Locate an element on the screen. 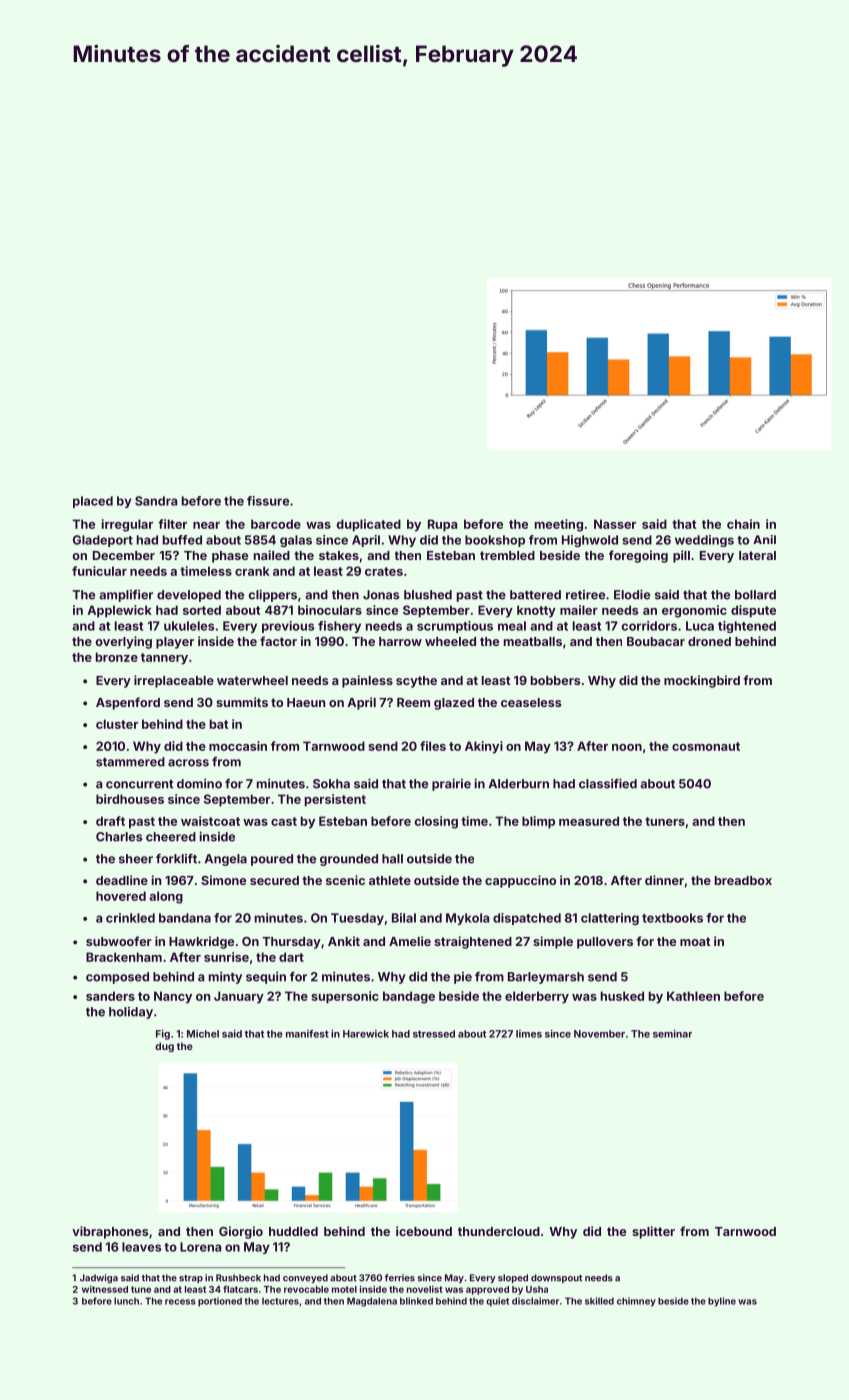 The height and width of the screenshot is (1400, 849). pill is located at coordinates (681, 556).
